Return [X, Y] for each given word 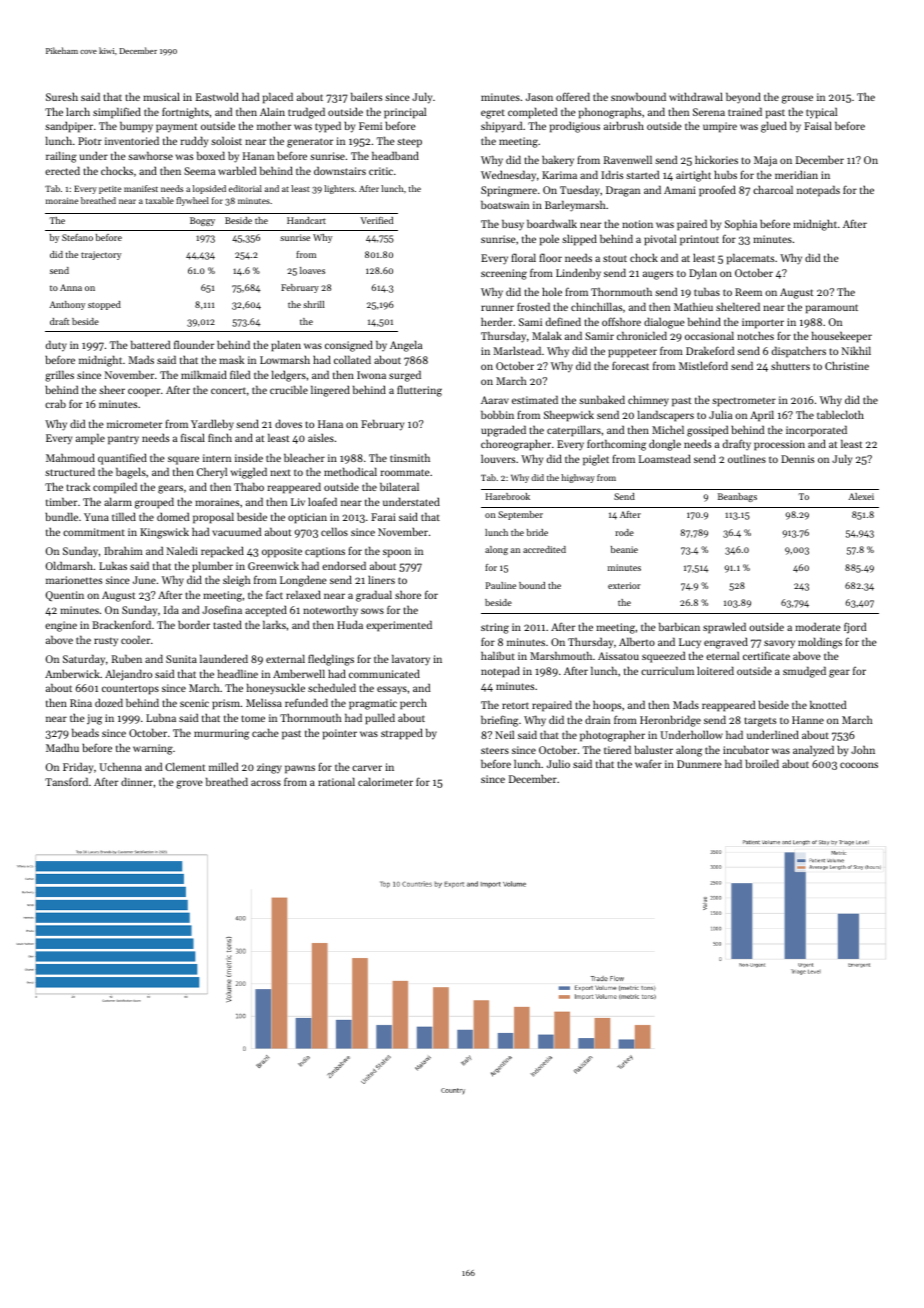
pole [549, 240]
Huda [350, 624]
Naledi [182, 550]
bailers [367, 96]
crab [55, 404]
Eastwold [217, 96]
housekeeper [842, 337]
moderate [818, 627]
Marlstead [517, 350]
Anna [71, 287]
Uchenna [120, 766]
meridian [796, 174]
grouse [797, 99]
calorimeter [385, 781]
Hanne [808, 720]
